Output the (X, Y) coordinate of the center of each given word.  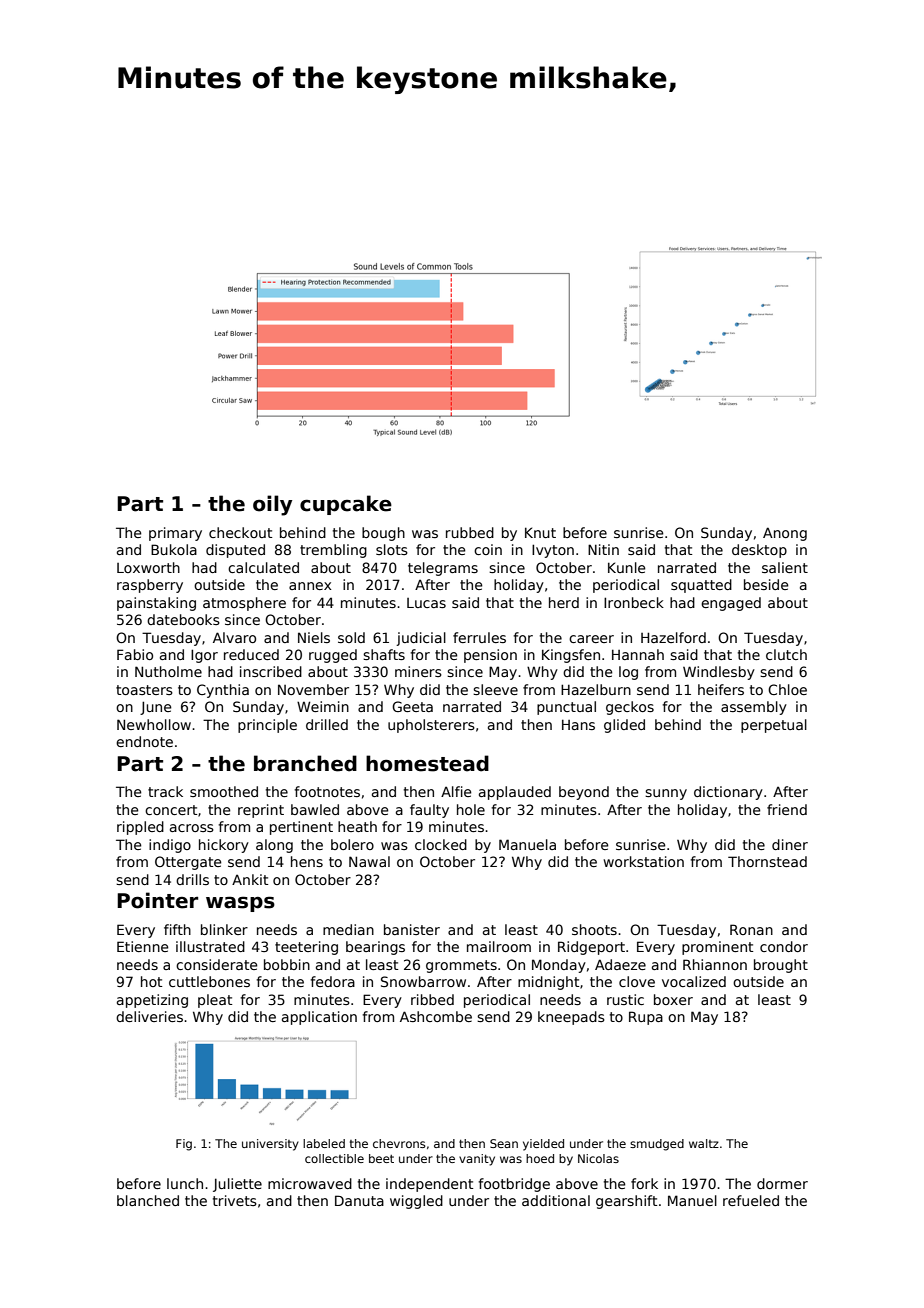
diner (790, 844)
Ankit (250, 879)
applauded (515, 793)
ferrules (479, 637)
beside (766, 584)
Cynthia (223, 691)
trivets (235, 1200)
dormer (782, 1183)
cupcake (346, 505)
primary (175, 534)
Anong (785, 534)
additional (556, 1200)
